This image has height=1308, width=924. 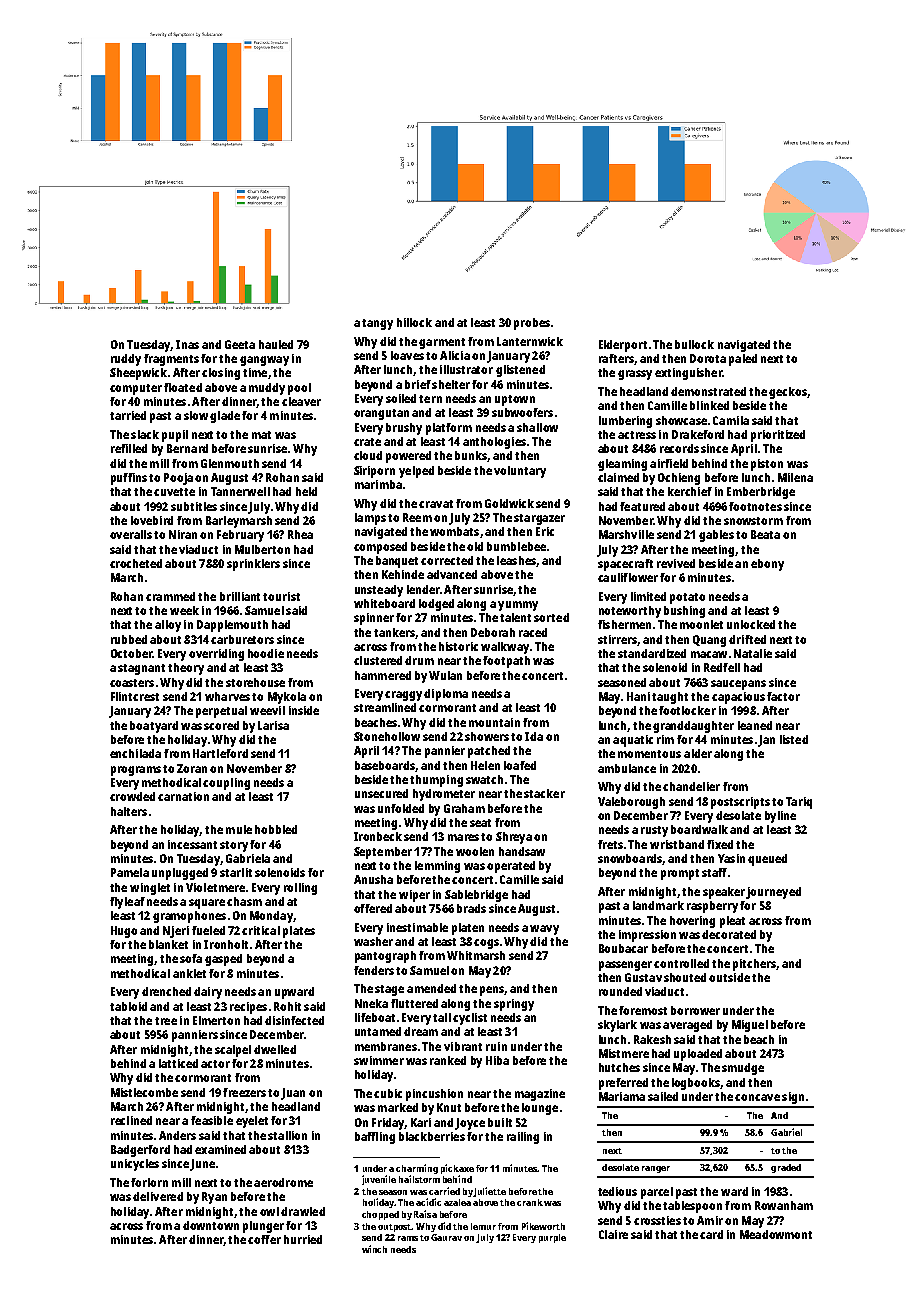 I want to click on unicycles, so click(x=135, y=1165).
